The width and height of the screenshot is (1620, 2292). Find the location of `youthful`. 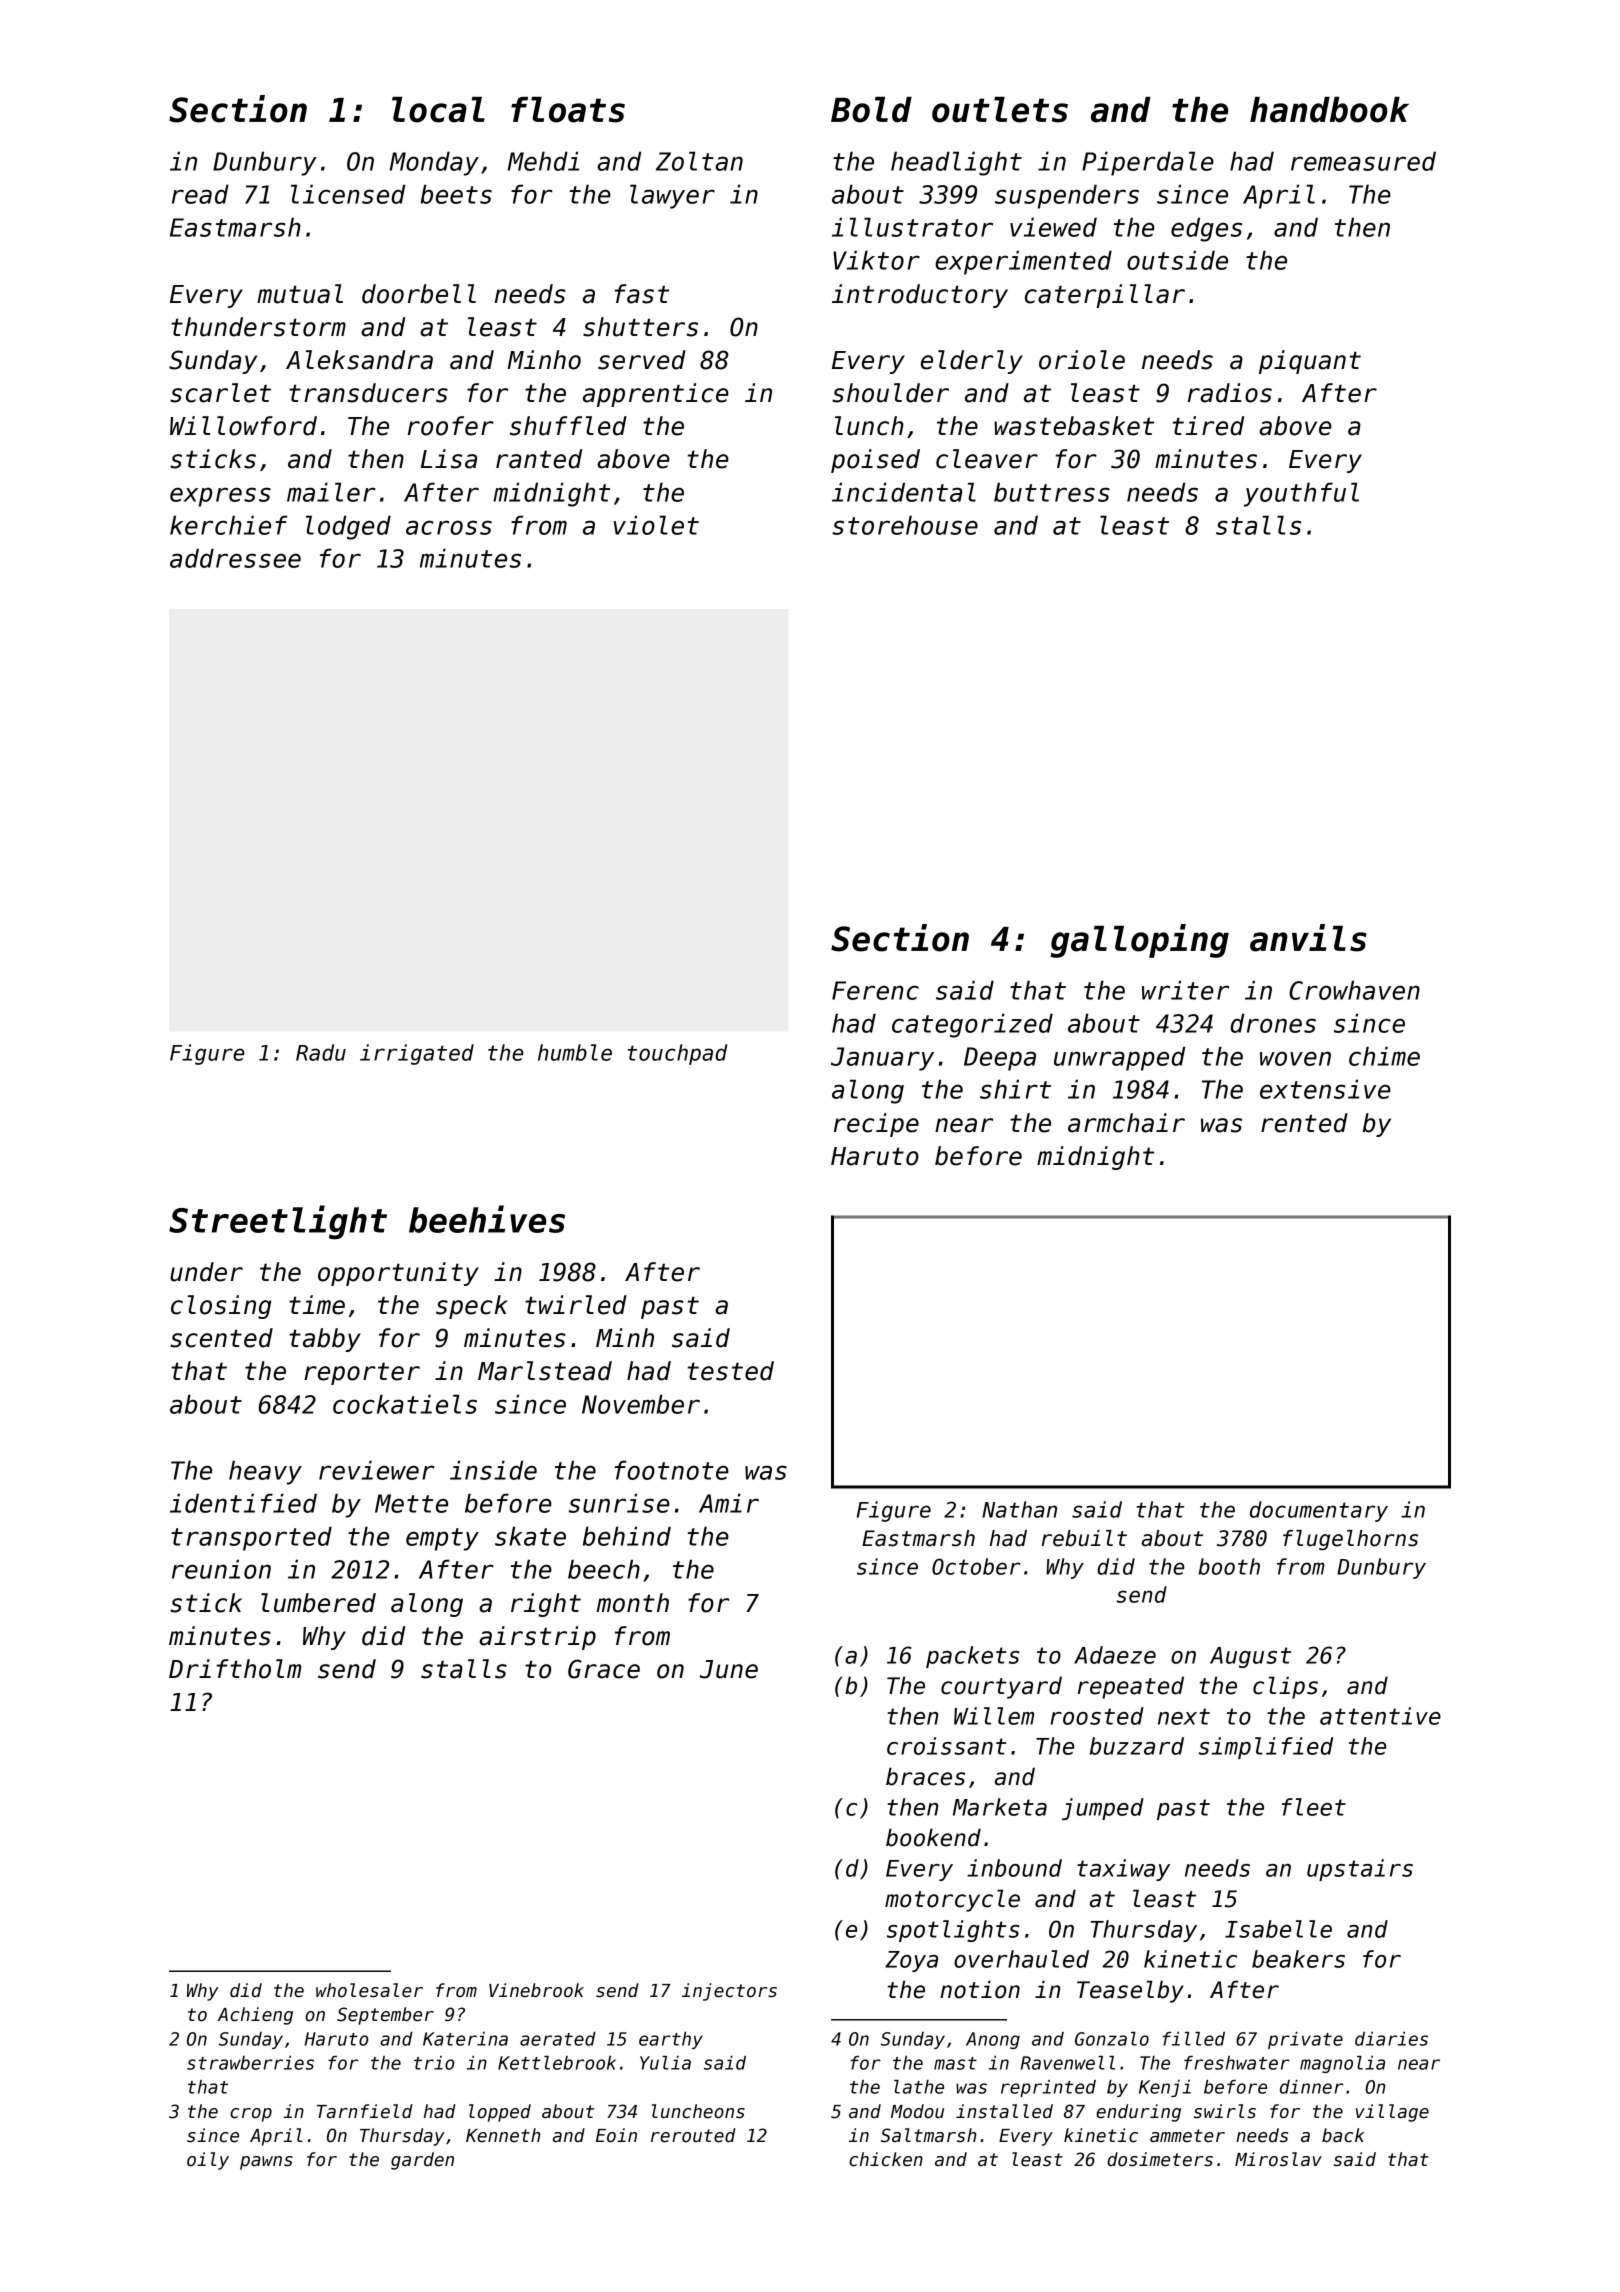

youthful is located at coordinates (1301, 494).
